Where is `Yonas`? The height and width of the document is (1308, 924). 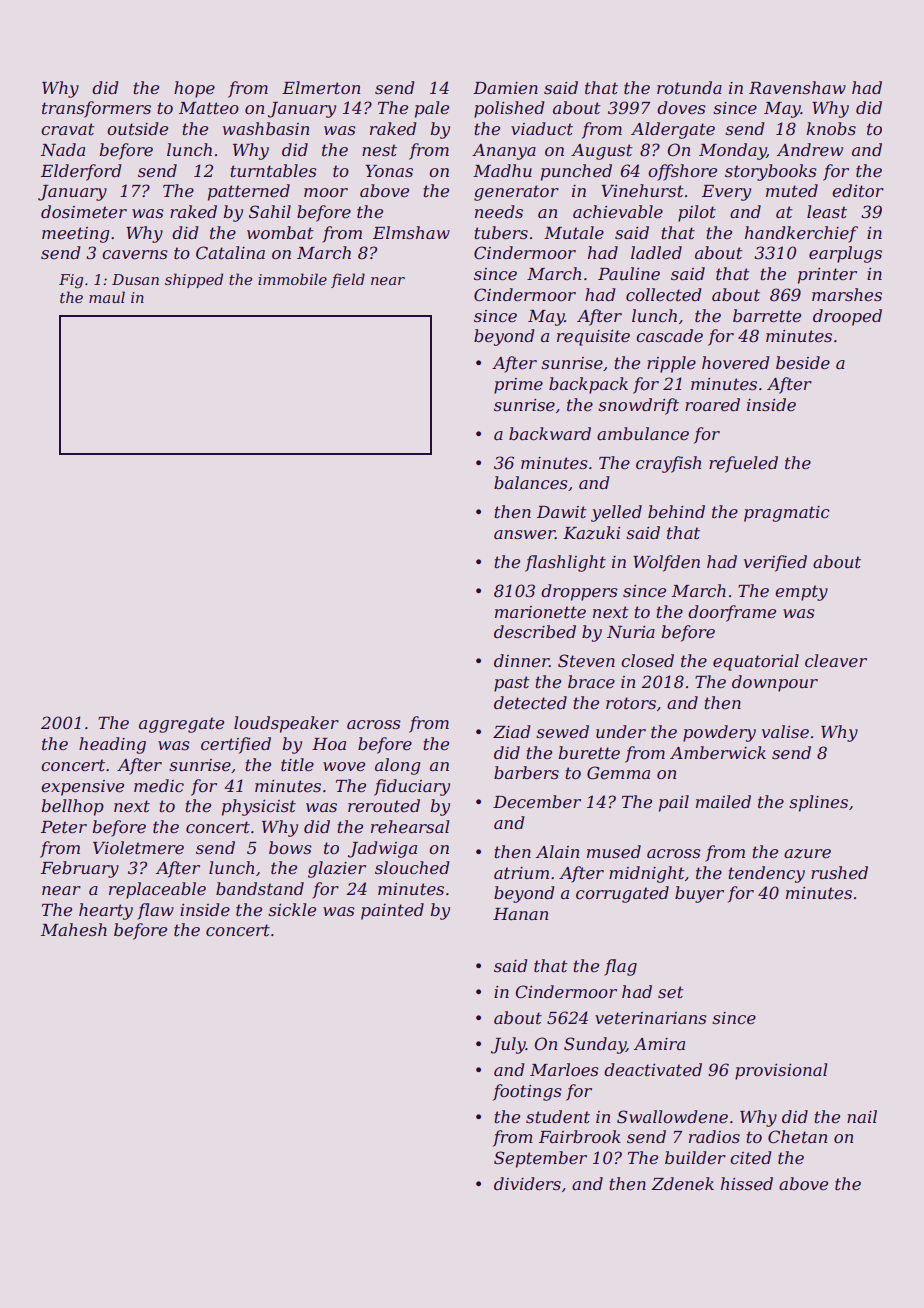
Yonas is located at coordinates (389, 171).
